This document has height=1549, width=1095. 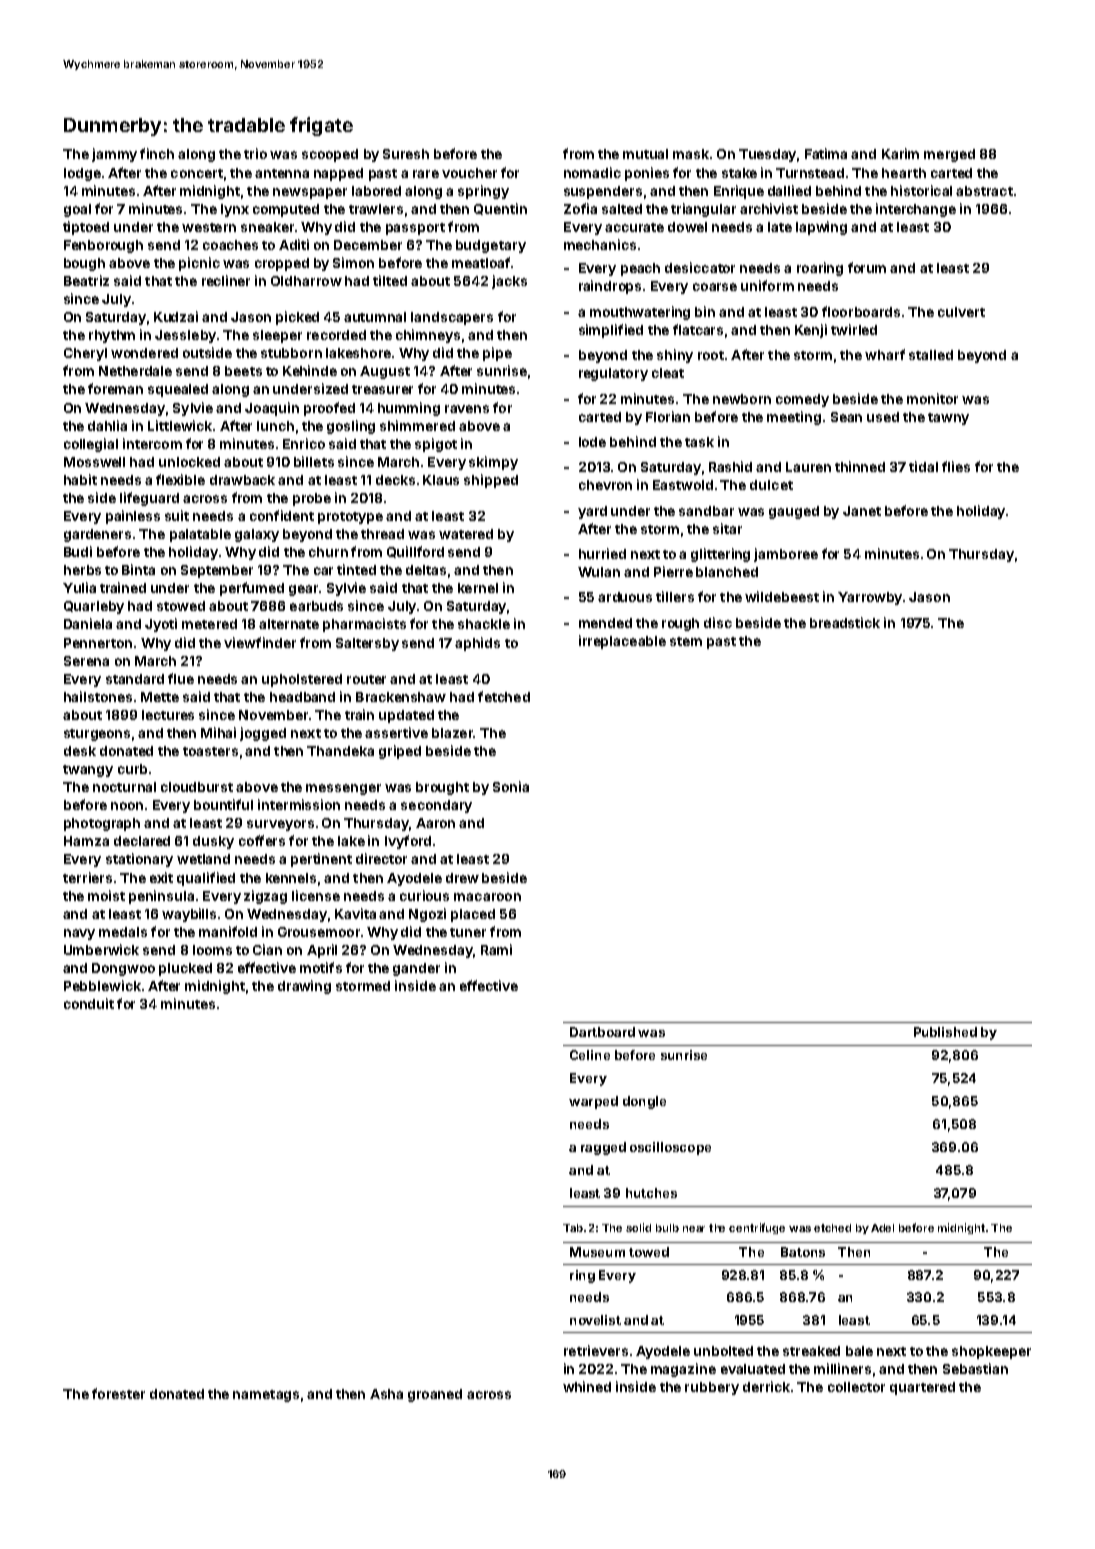 What do you see at coordinates (862, 511) in the document?
I see `Janet` at bounding box center [862, 511].
